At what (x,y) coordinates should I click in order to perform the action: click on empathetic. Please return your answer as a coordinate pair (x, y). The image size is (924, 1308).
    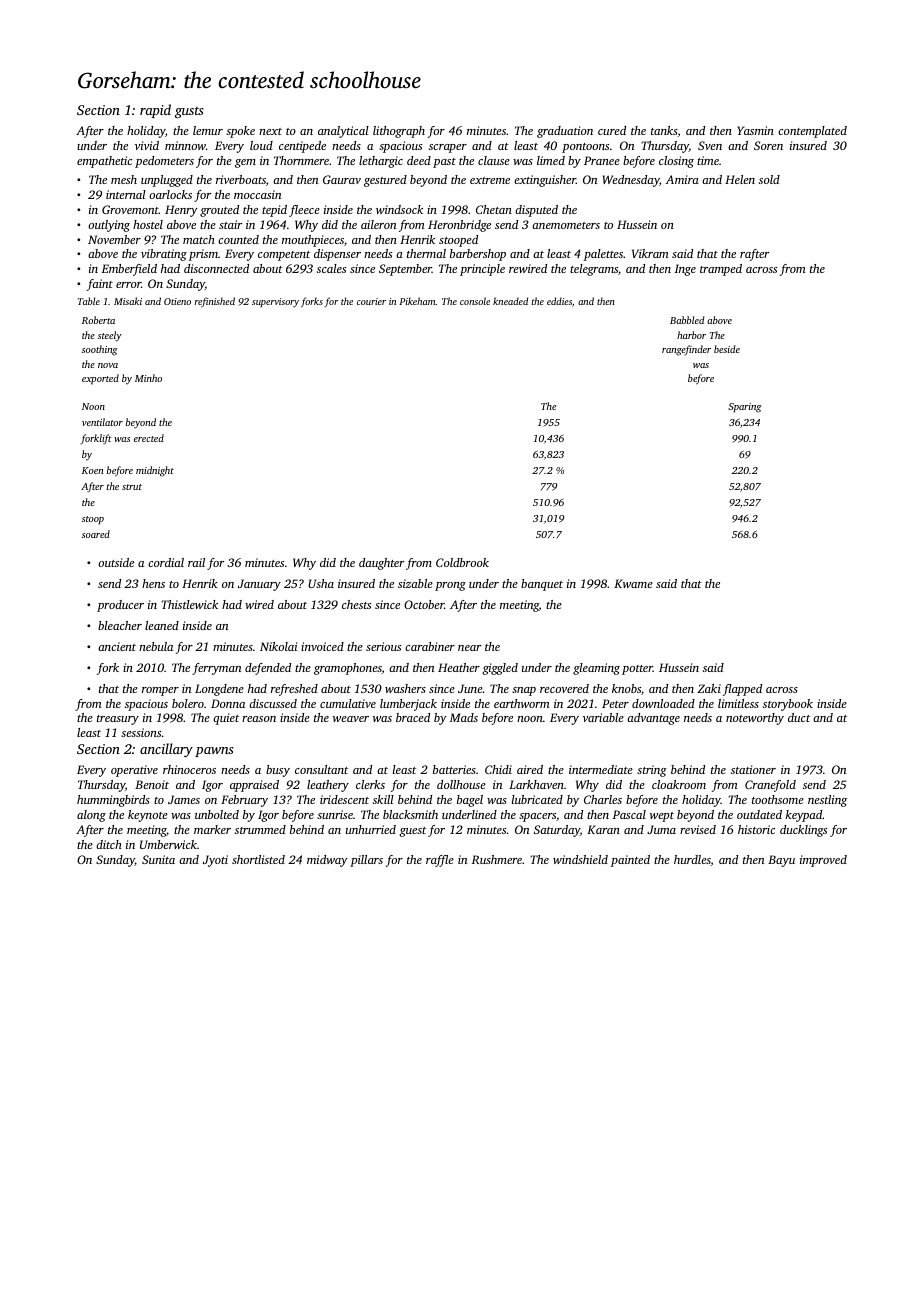
    Looking at the image, I should click on (104, 162).
